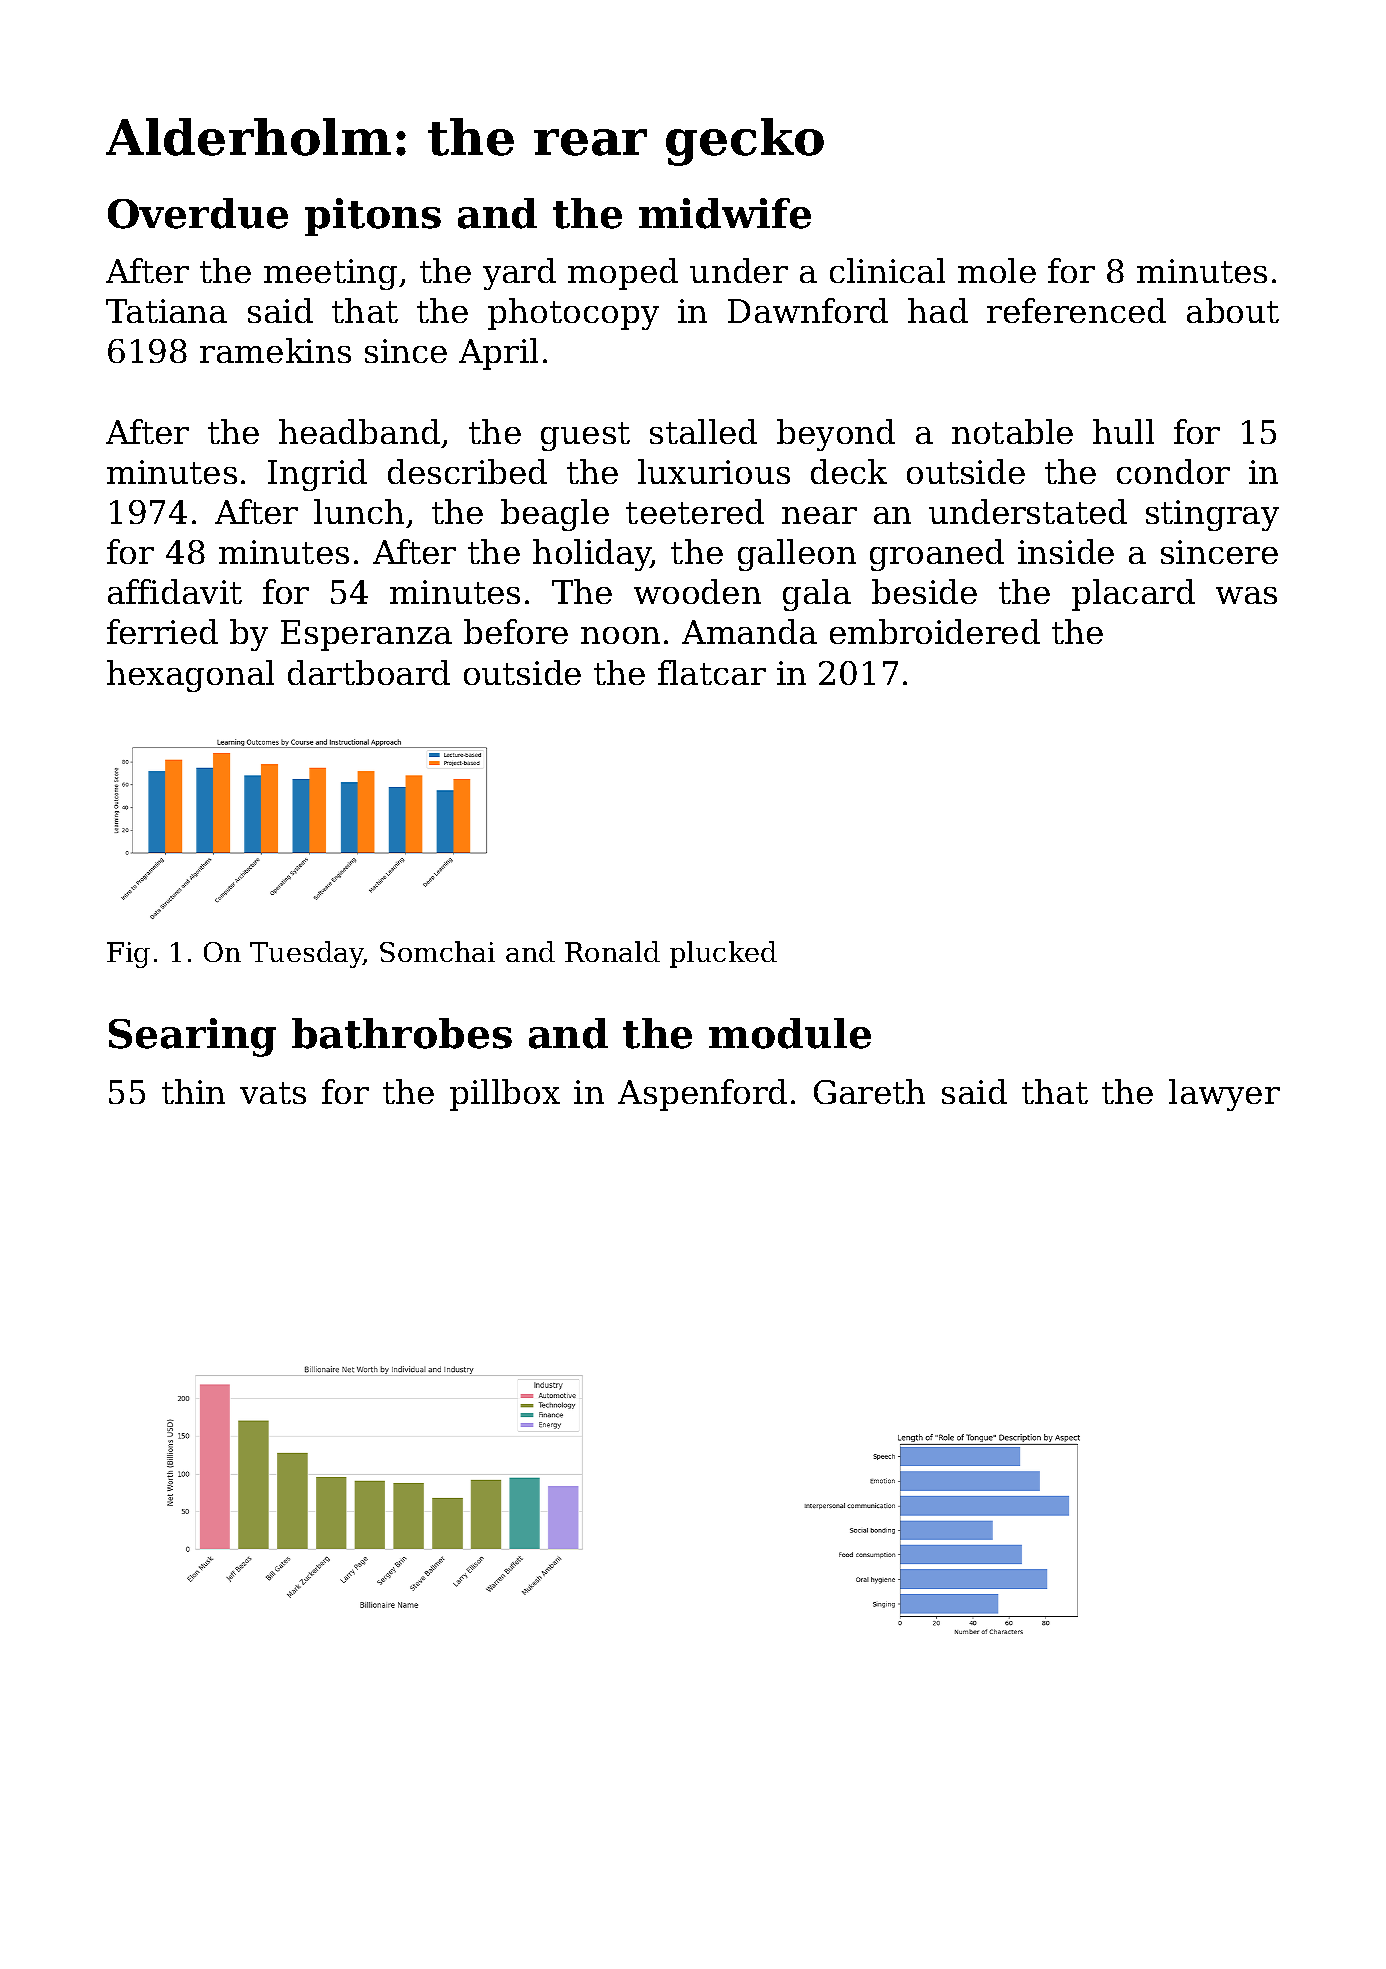 This document has height=1969, width=1386. Describe the element at coordinates (612, 951) in the document. I see `Ronald` at that location.
